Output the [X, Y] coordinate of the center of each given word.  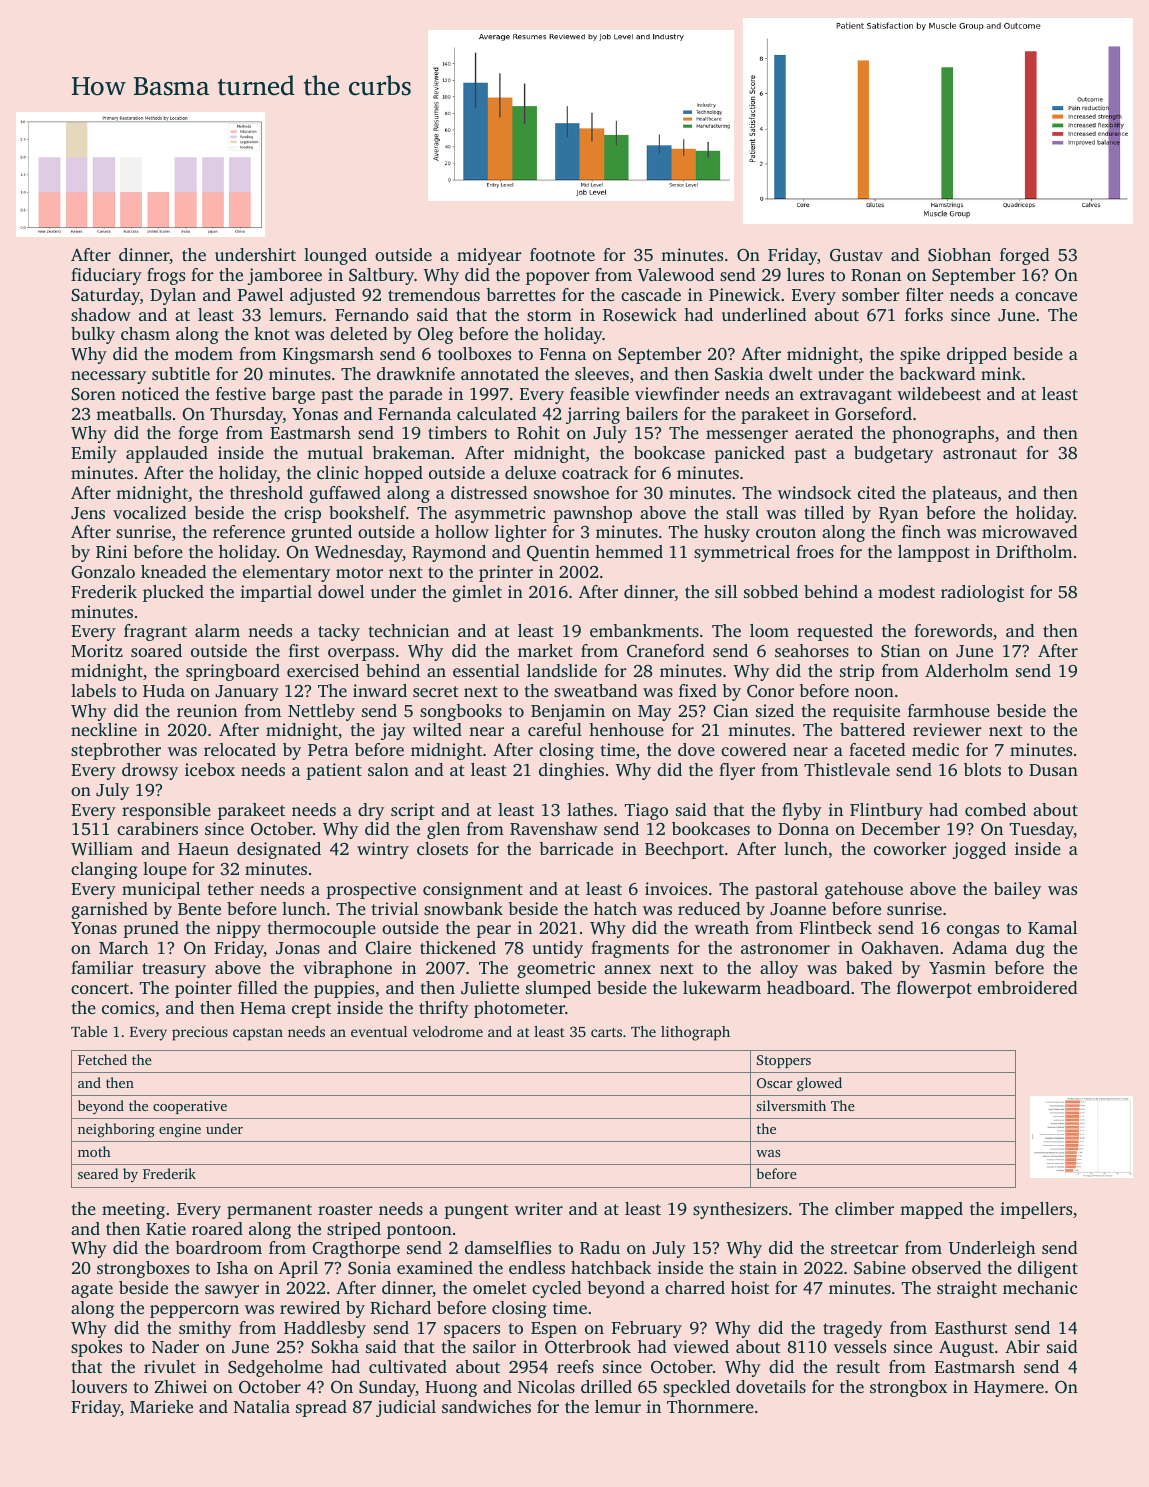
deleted [358, 333]
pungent [476, 1211]
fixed [698, 690]
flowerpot [934, 989]
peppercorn [194, 1311]
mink [1001, 373]
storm [549, 315]
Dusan [1053, 770]
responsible [166, 811]
